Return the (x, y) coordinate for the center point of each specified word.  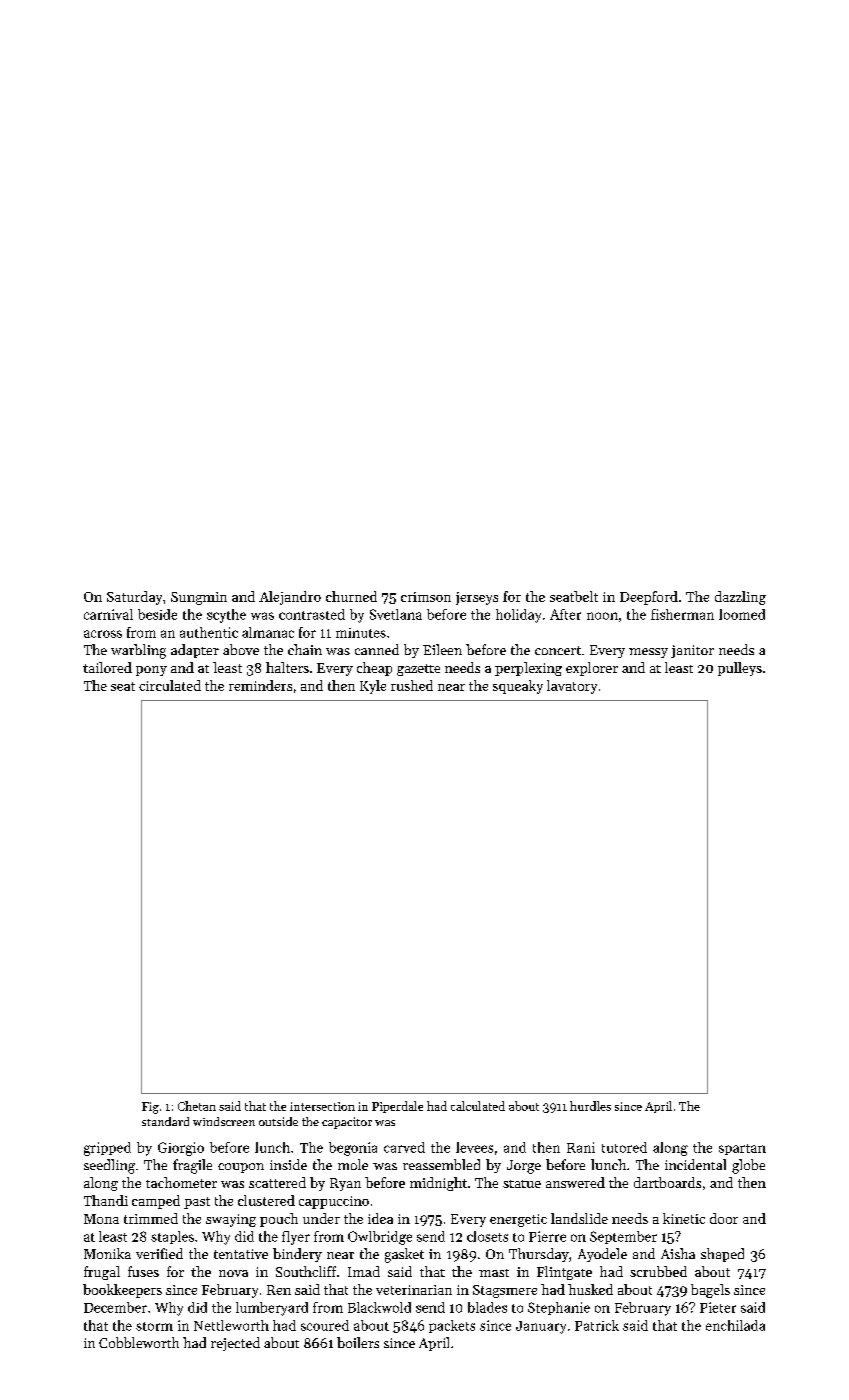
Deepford (649, 598)
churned (351, 596)
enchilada (735, 1325)
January (541, 1327)
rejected (235, 1344)
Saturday (134, 598)
